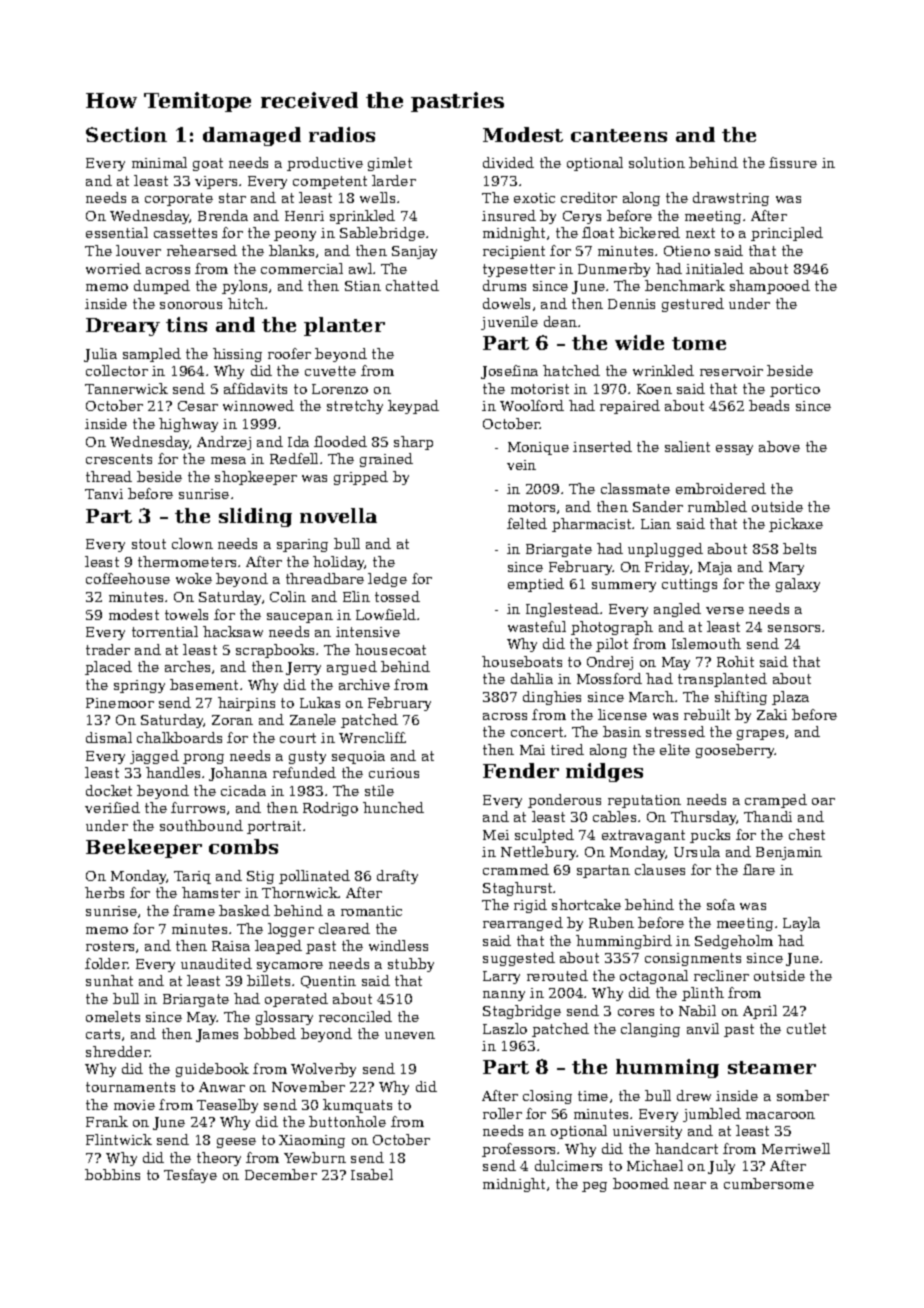 The height and width of the screenshot is (1308, 924). Describe the element at coordinates (769, 1183) in the screenshot. I see `cumbersome` at that location.
